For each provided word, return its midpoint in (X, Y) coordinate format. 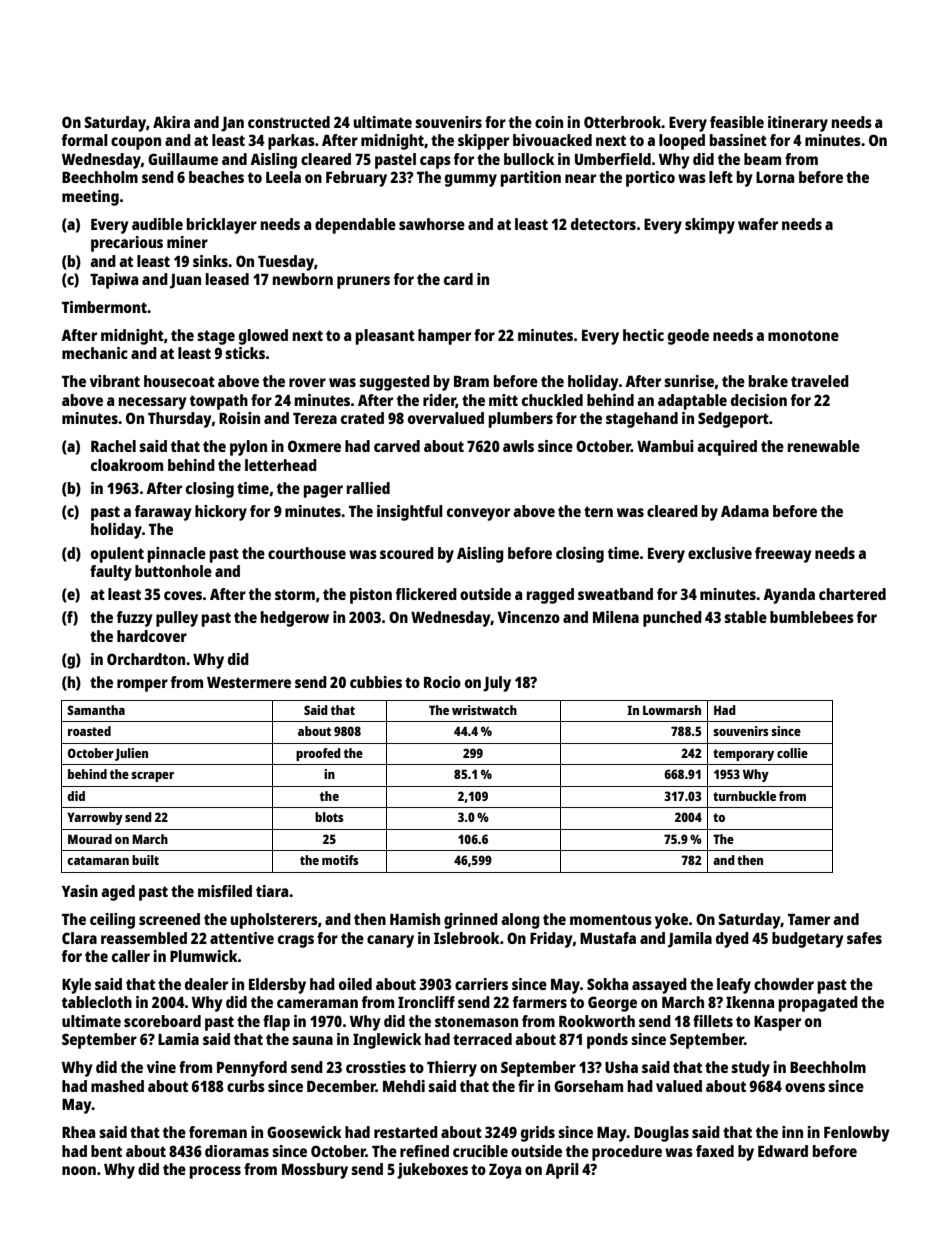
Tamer (809, 919)
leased (227, 279)
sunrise (689, 381)
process (215, 1172)
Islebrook (467, 938)
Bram (471, 381)
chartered (852, 594)
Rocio (442, 682)
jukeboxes (432, 1171)
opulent (117, 555)
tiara (272, 891)
